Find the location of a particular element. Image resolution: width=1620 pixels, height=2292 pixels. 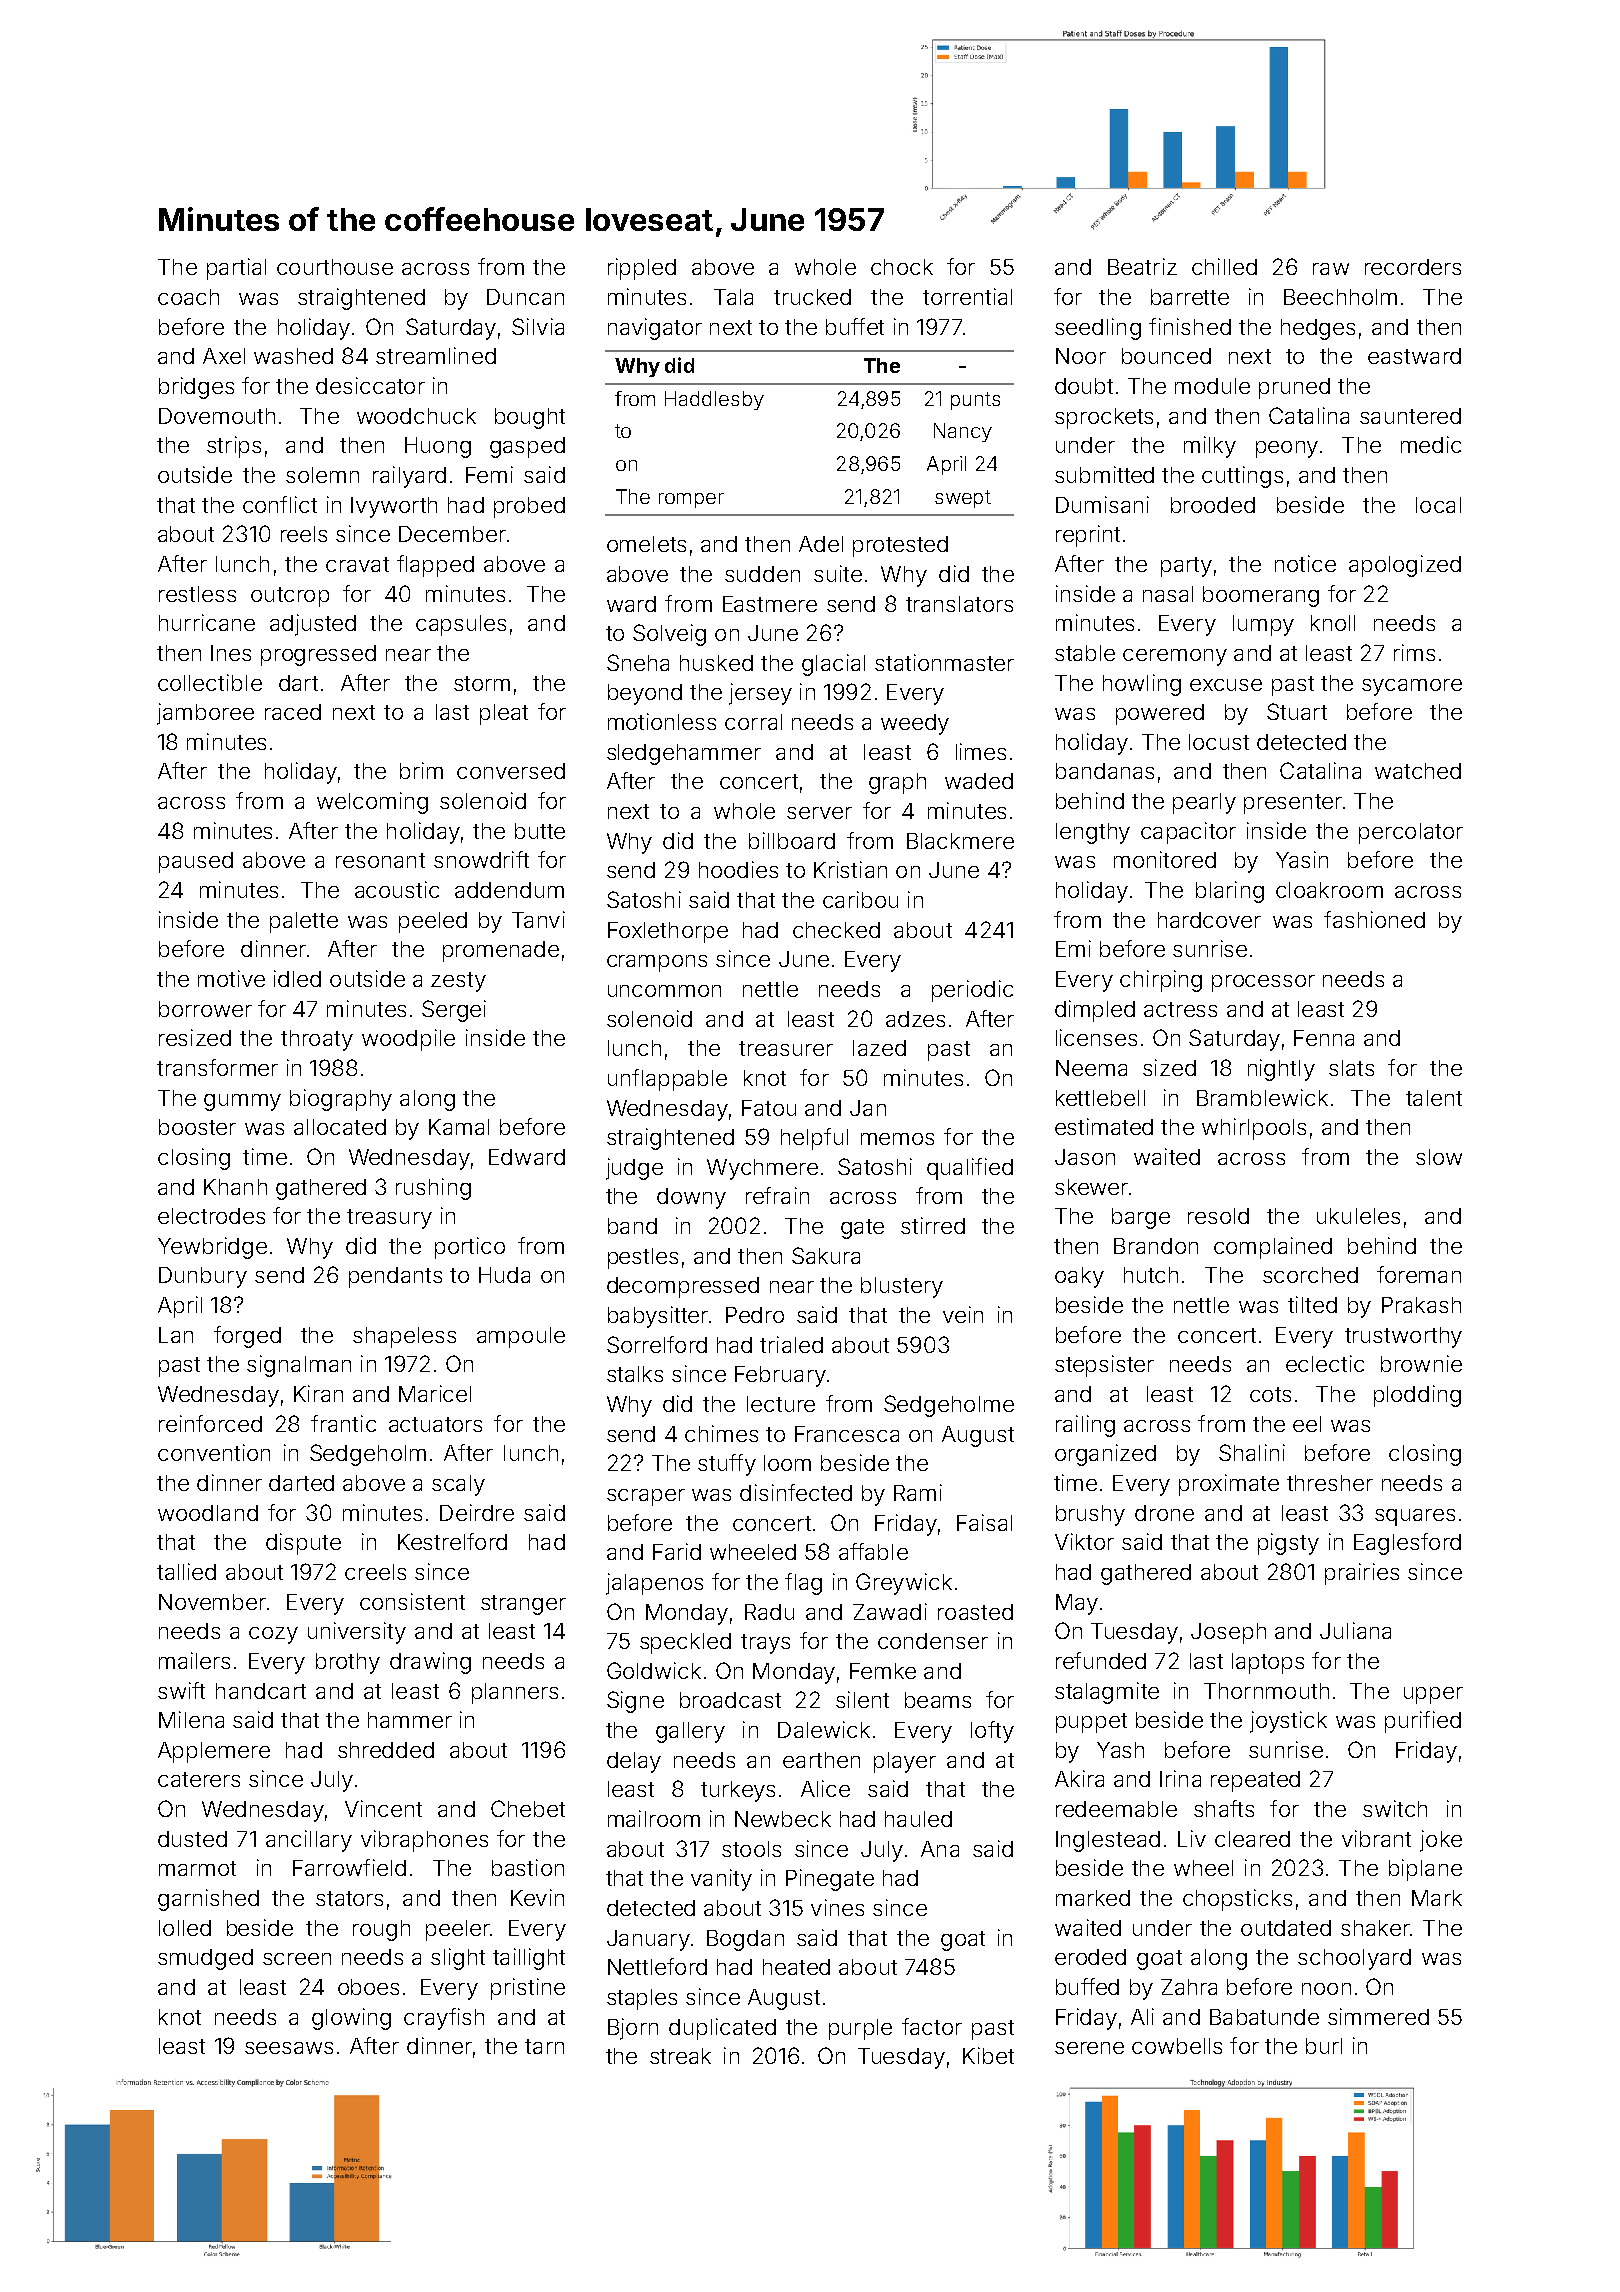

vein is located at coordinates (963, 1314).
